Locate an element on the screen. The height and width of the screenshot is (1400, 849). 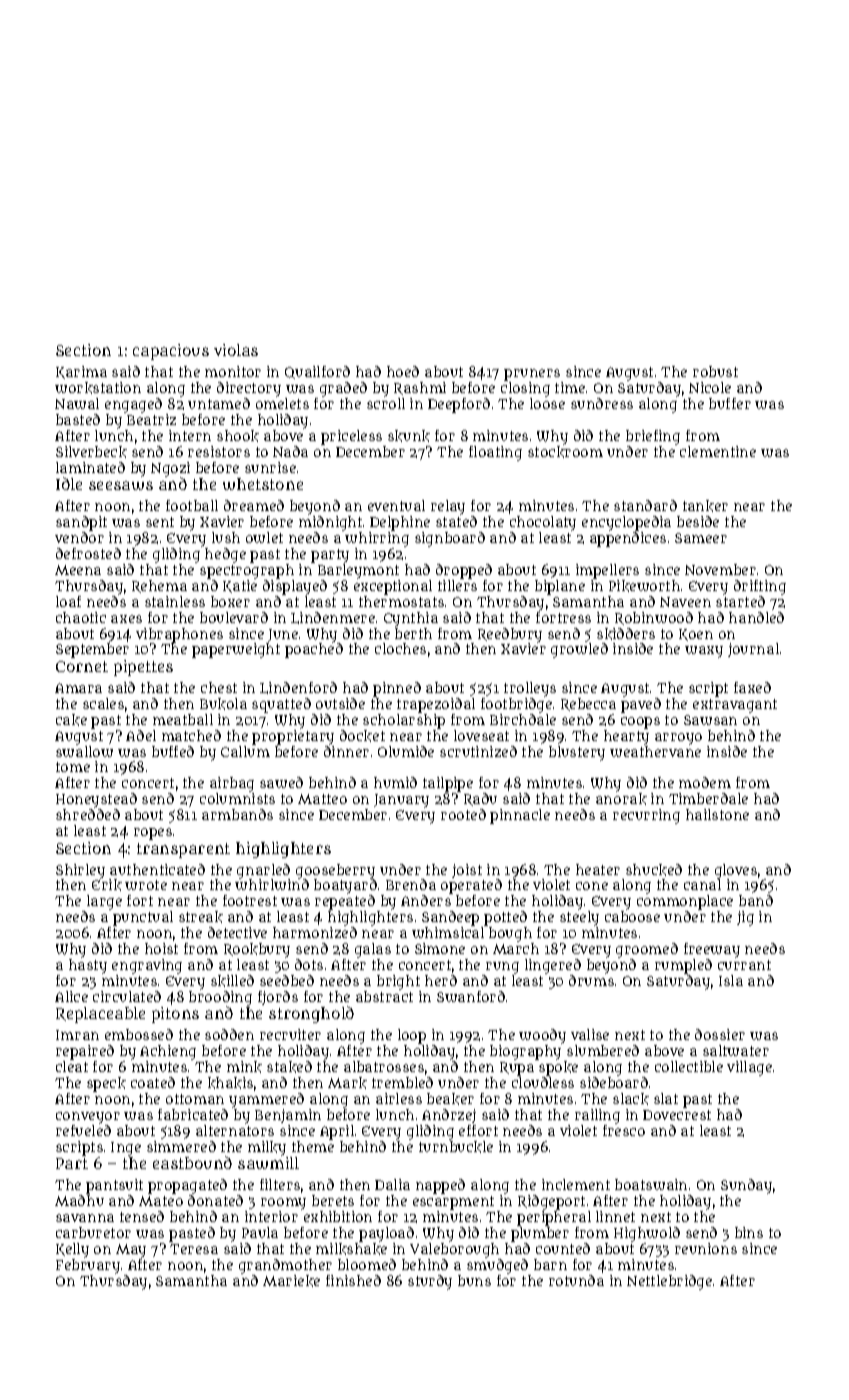
payload is located at coordinates (386, 1234).
